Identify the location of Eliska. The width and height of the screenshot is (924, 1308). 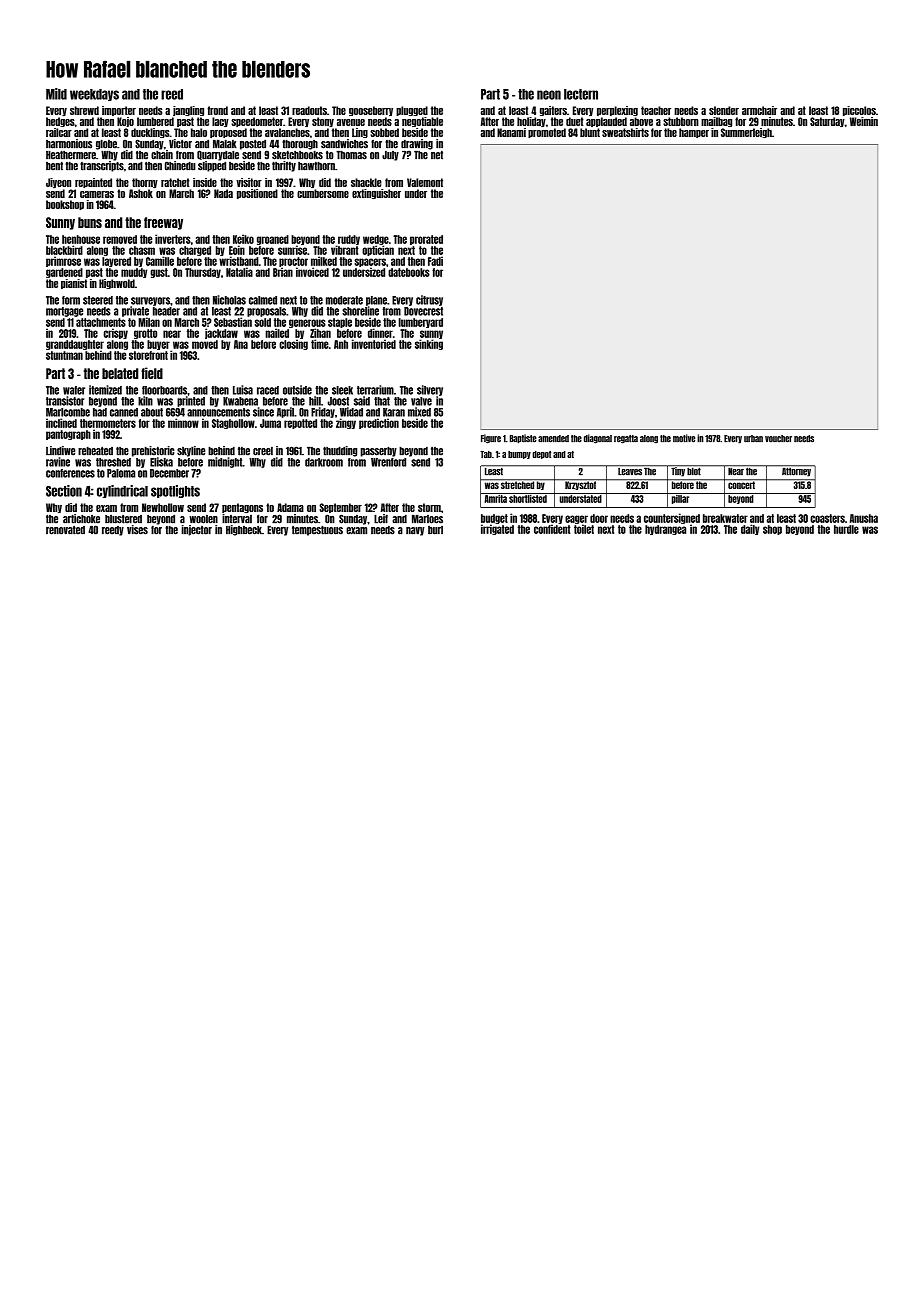
(161, 462).
